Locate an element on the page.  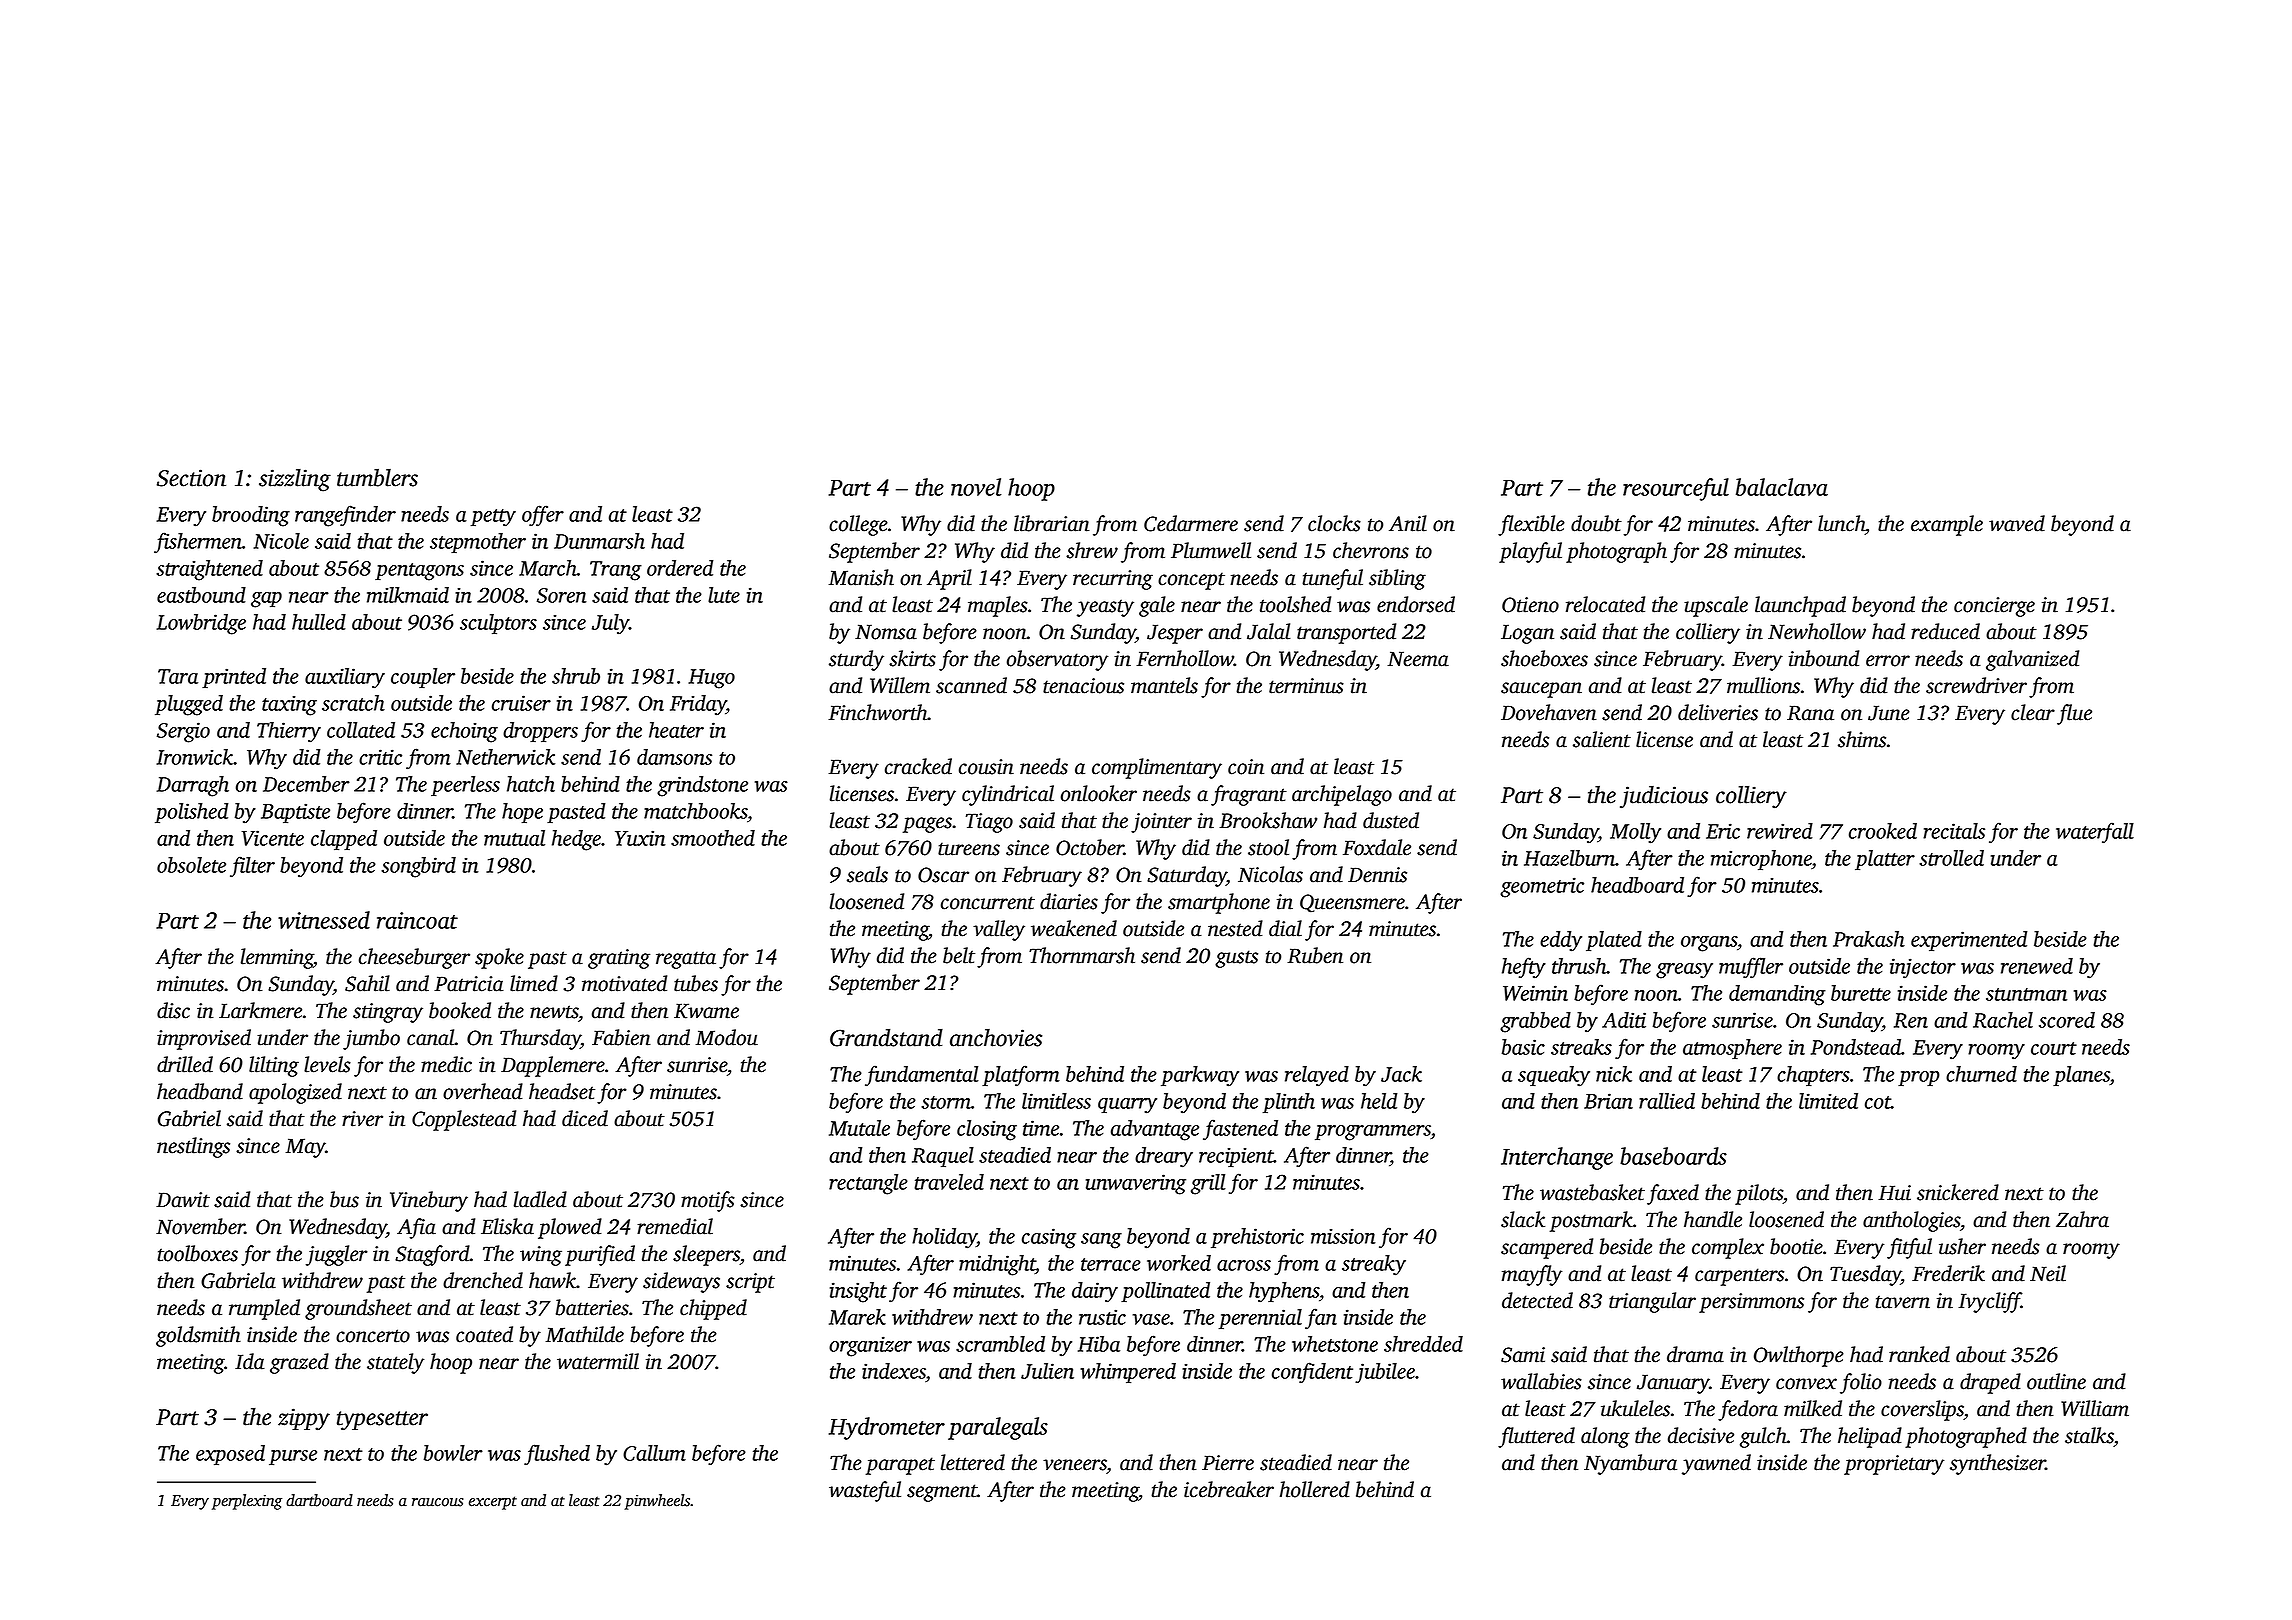
churned is located at coordinates (1981, 1074).
